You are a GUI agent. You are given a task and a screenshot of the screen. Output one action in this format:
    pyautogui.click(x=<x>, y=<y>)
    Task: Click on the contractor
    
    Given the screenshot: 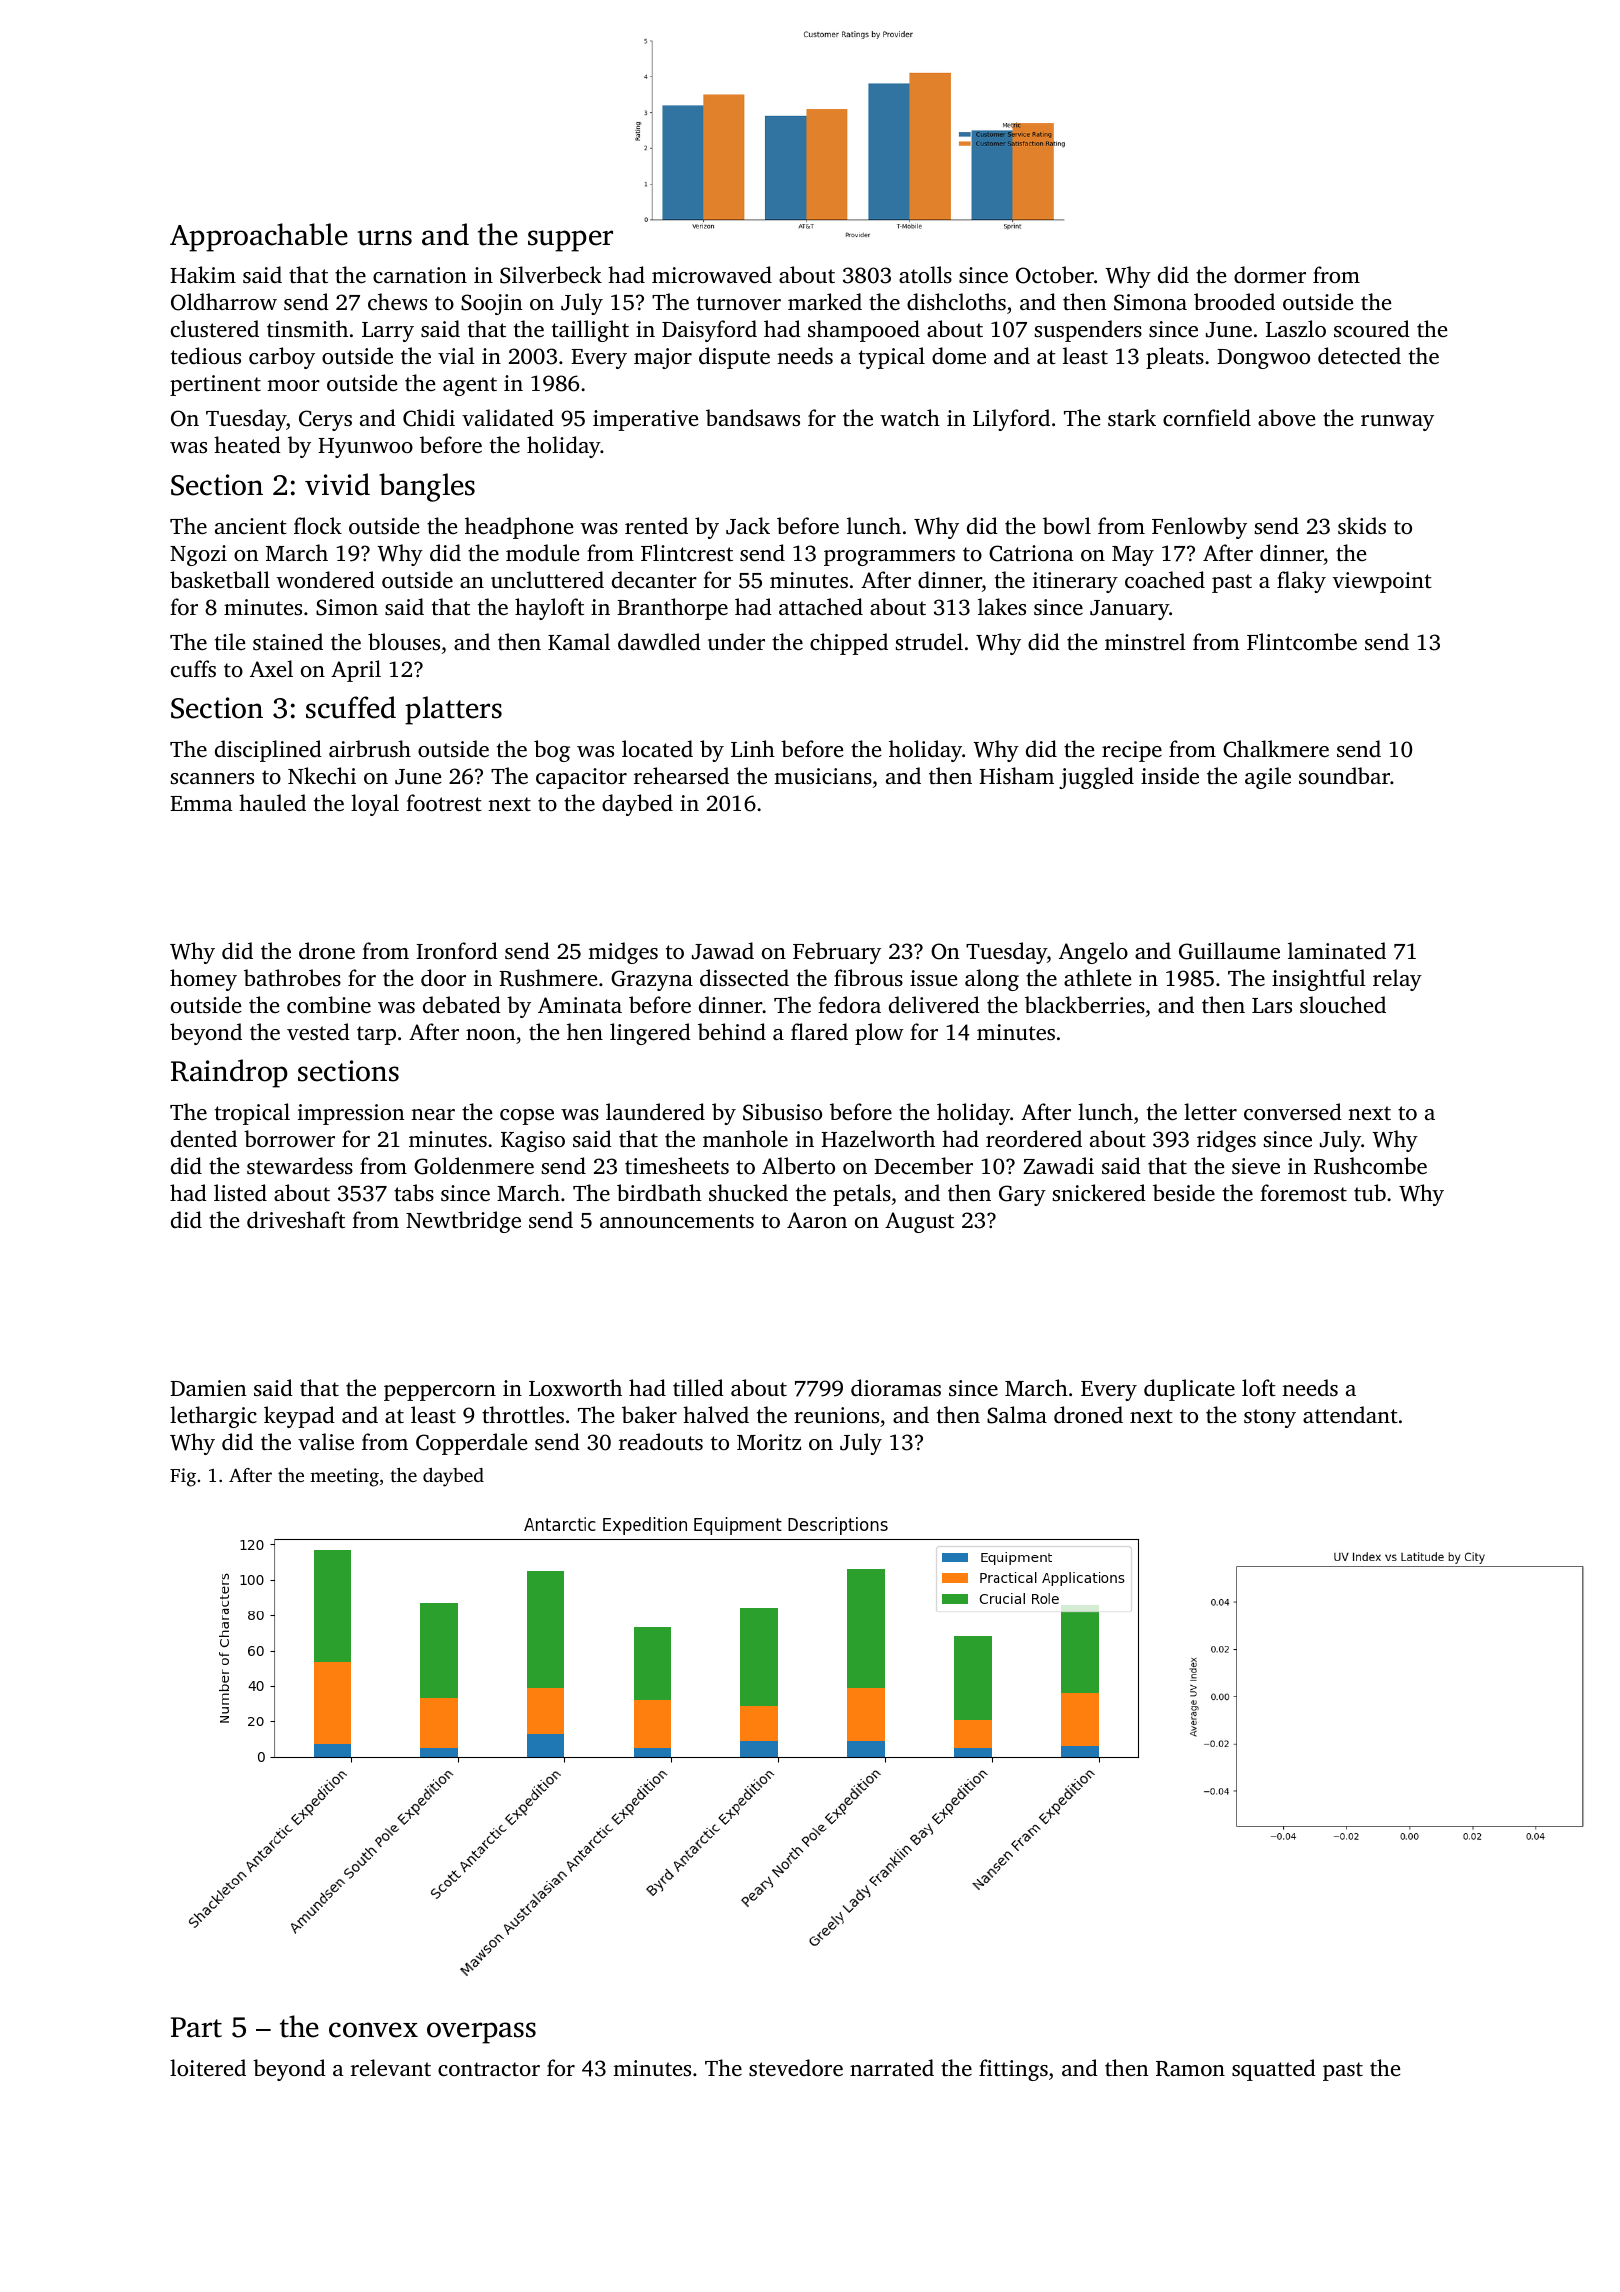 What is the action you would take?
    pyautogui.click(x=489, y=2069)
